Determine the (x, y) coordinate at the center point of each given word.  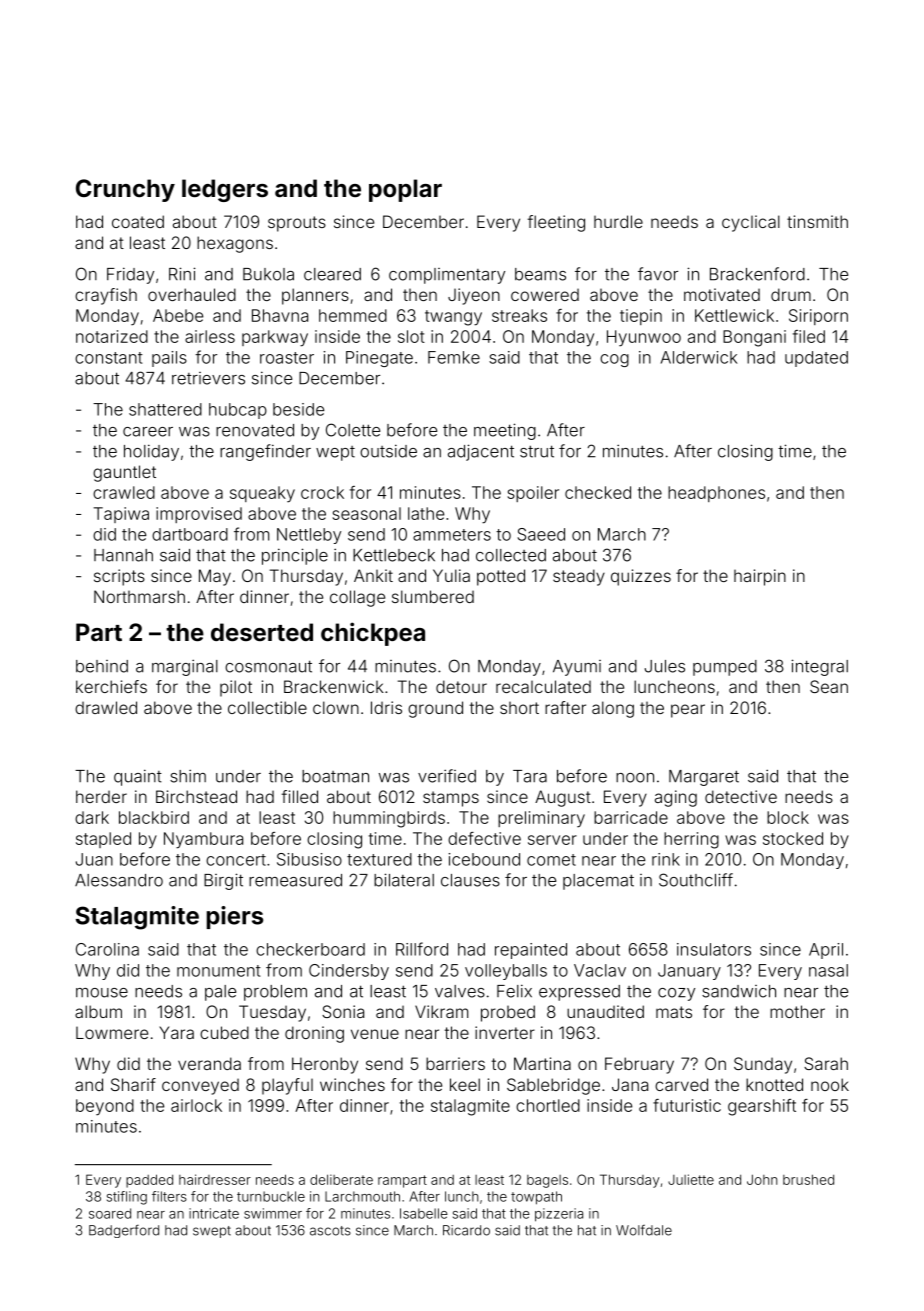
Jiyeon (474, 296)
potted (501, 577)
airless (210, 336)
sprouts (297, 224)
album (98, 1011)
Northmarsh (139, 596)
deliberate (341, 1179)
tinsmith (817, 221)
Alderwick (699, 357)
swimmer (273, 1213)
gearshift (762, 1107)
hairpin (760, 577)
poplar (405, 190)
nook (830, 1084)
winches (352, 1084)
